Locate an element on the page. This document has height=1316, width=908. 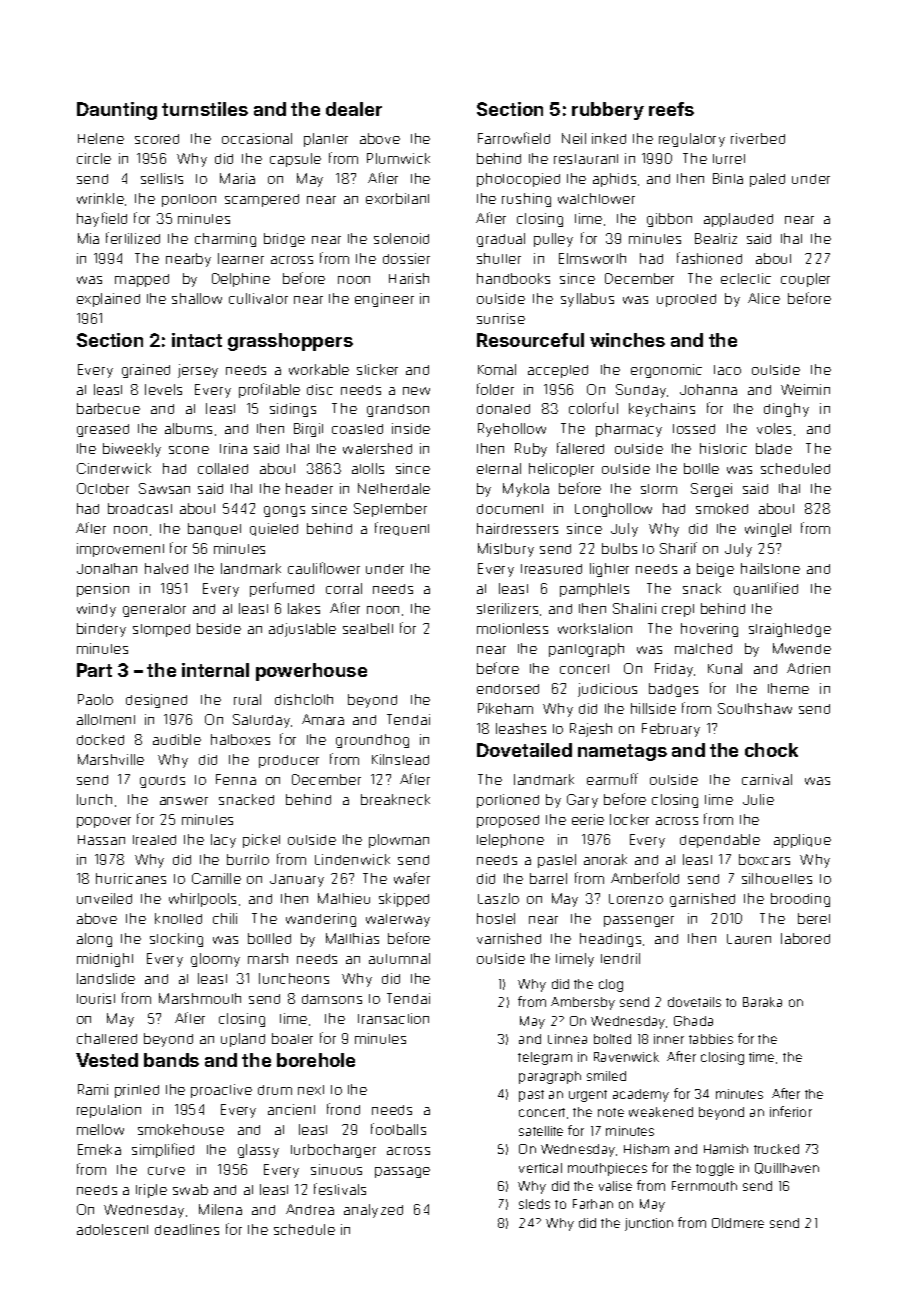
Farhan is located at coordinates (593, 1204).
